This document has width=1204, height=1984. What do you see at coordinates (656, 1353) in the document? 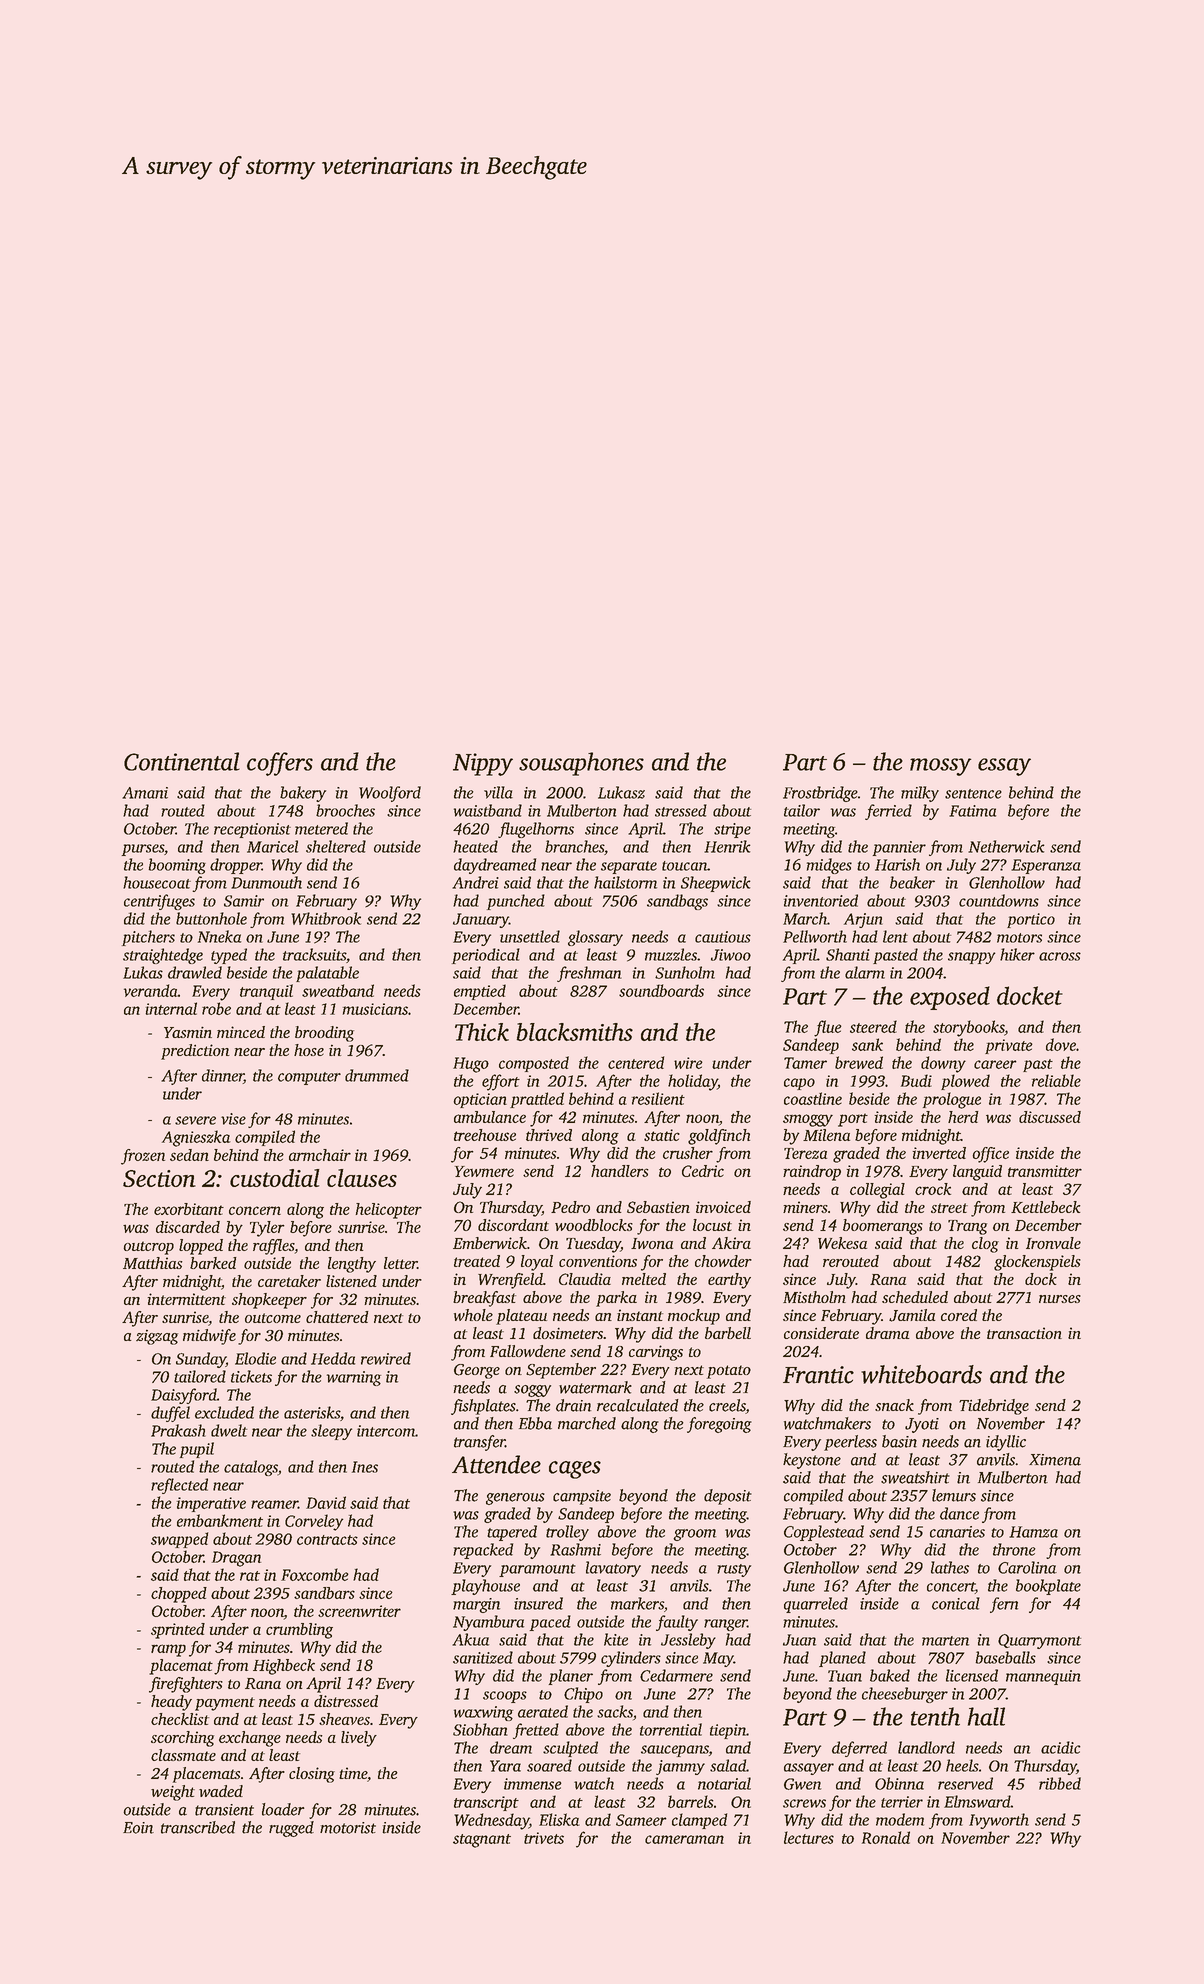
I see `carvings` at bounding box center [656, 1353].
